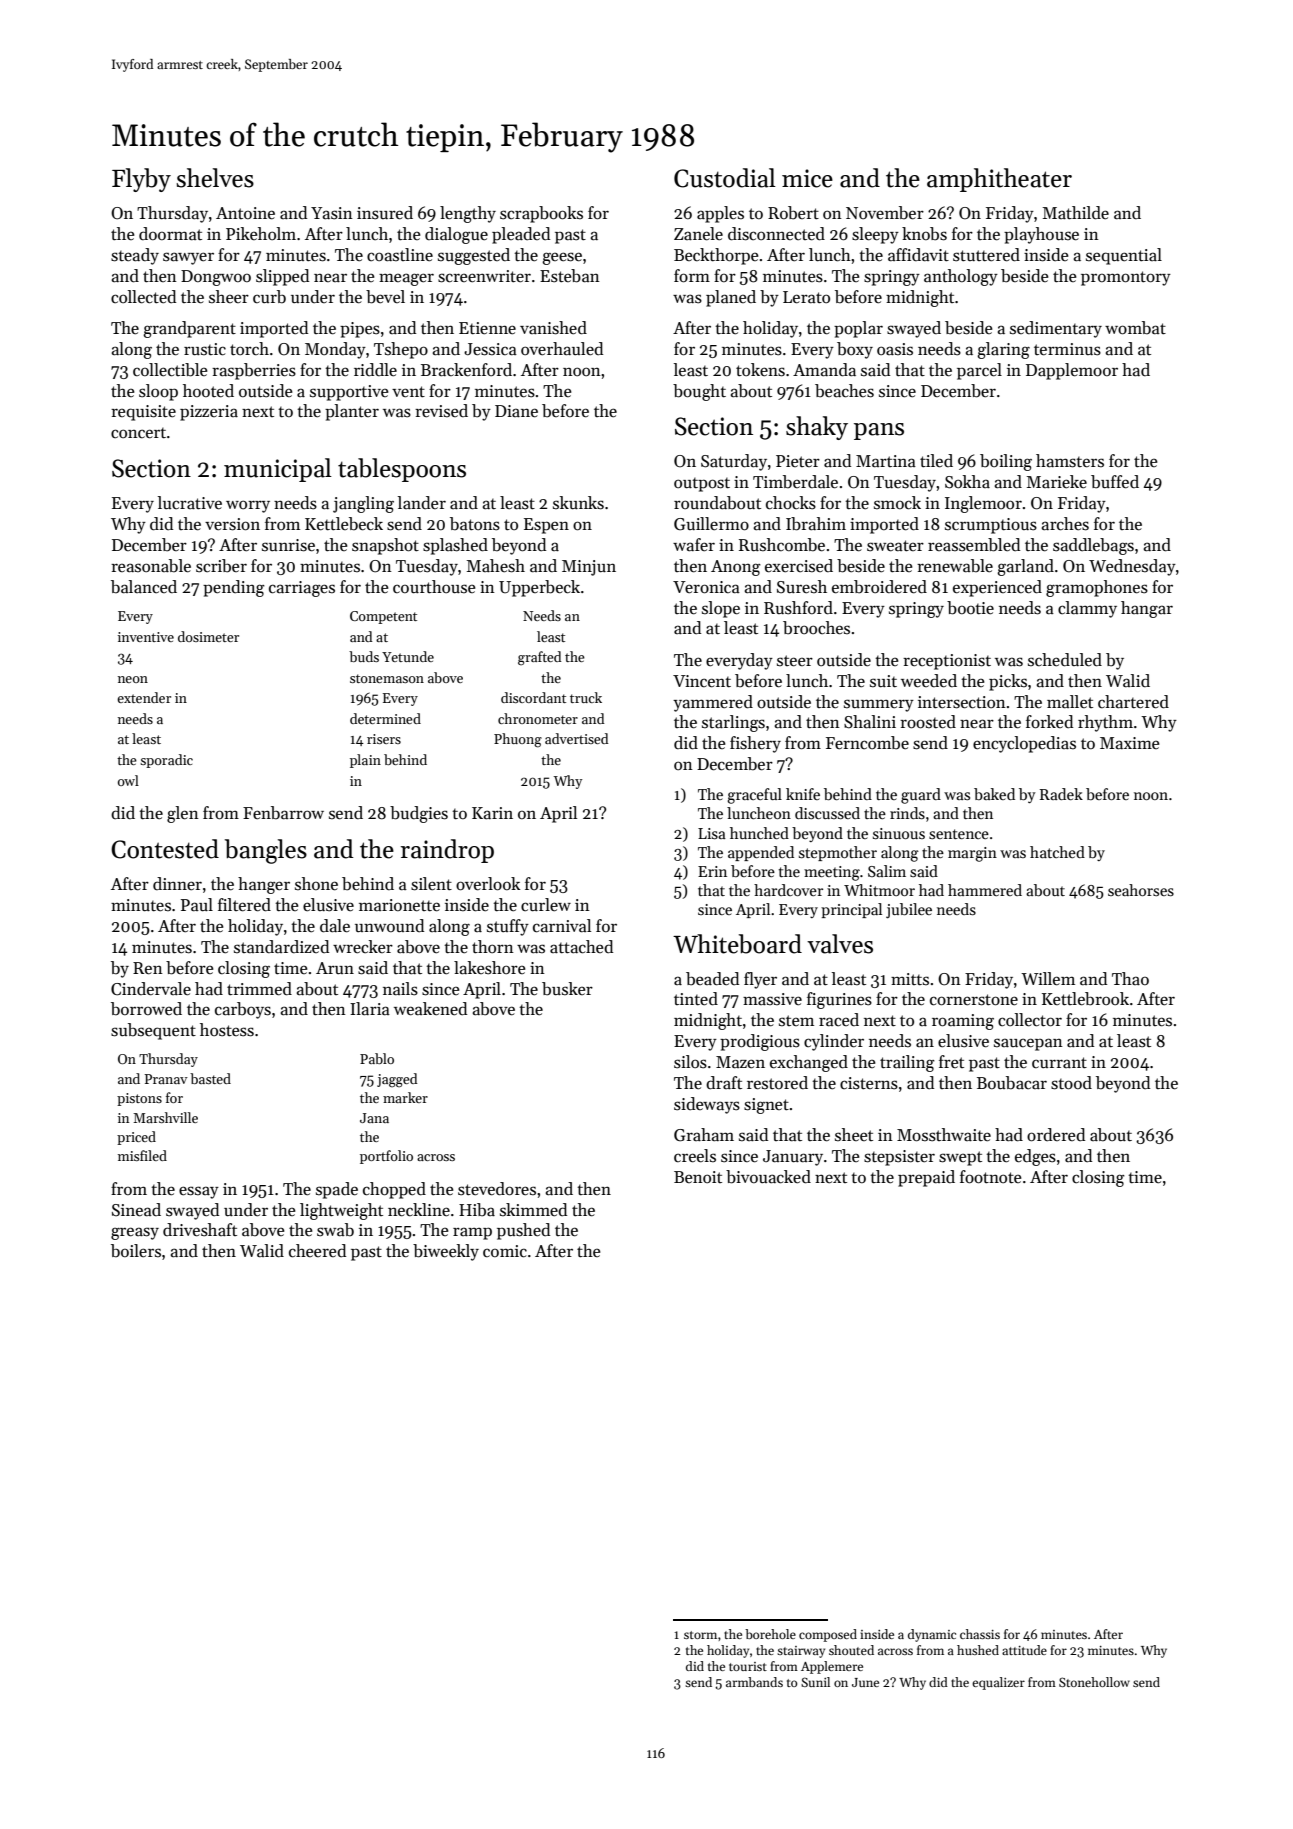 The height and width of the page is (1829, 1293). What do you see at coordinates (932, 1635) in the page?
I see `dynamic` at bounding box center [932, 1635].
